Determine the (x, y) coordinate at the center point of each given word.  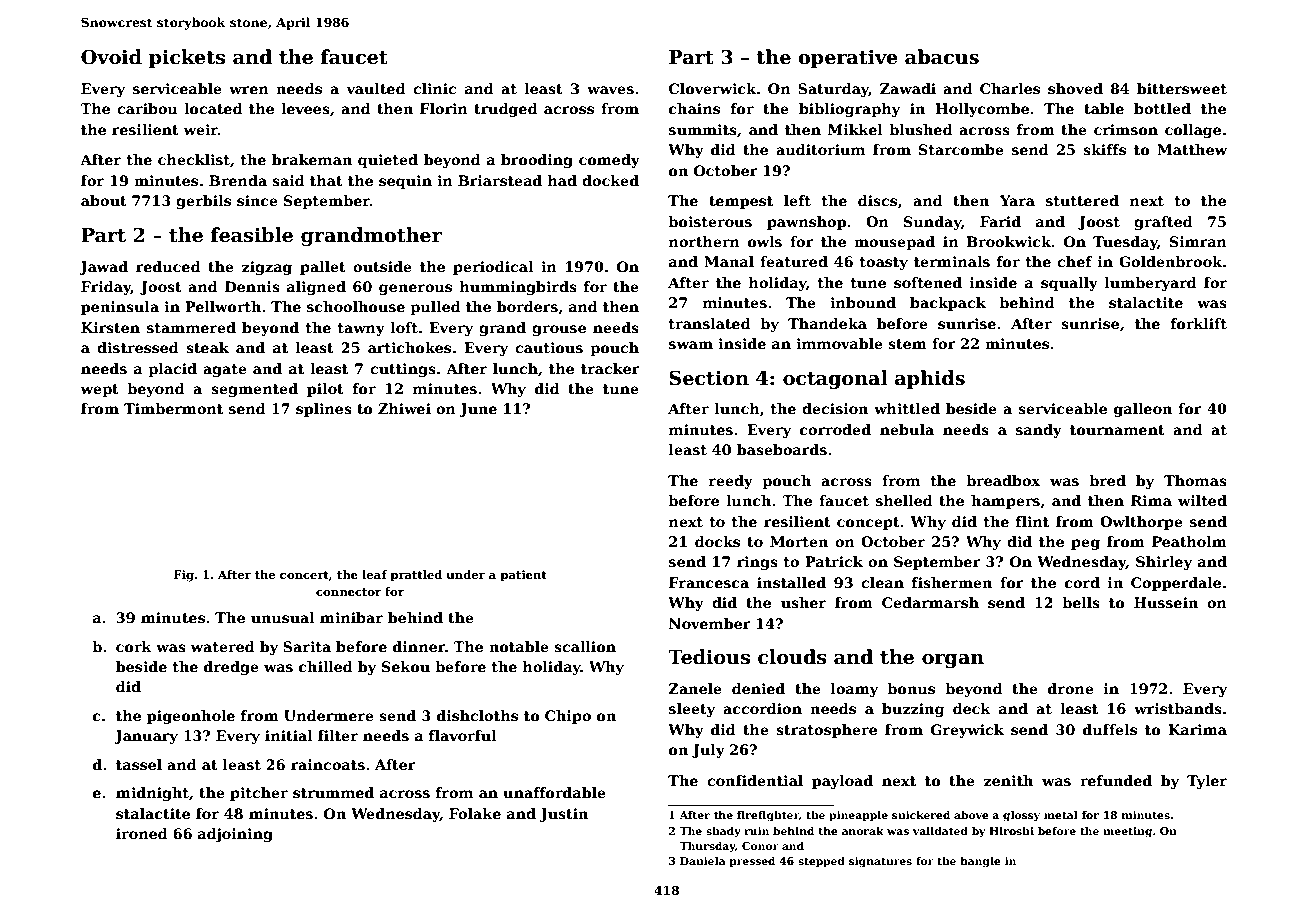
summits (703, 129)
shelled (904, 500)
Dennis (252, 286)
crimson (1126, 129)
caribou (147, 108)
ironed (142, 833)
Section (709, 378)
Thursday (707, 847)
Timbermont (173, 408)
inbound (863, 302)
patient (523, 576)
